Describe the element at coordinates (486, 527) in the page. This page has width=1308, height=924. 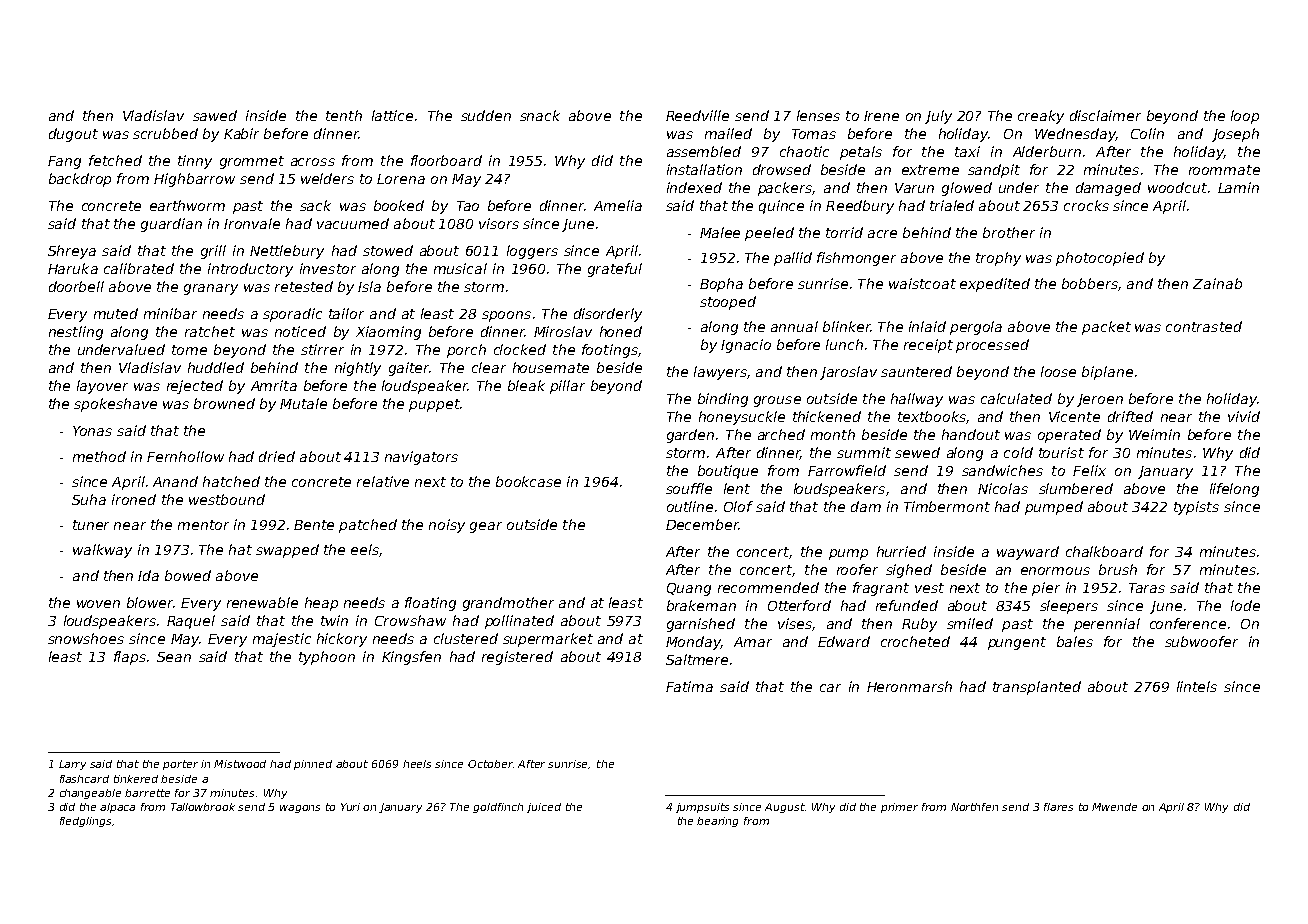
I see `gear` at that location.
